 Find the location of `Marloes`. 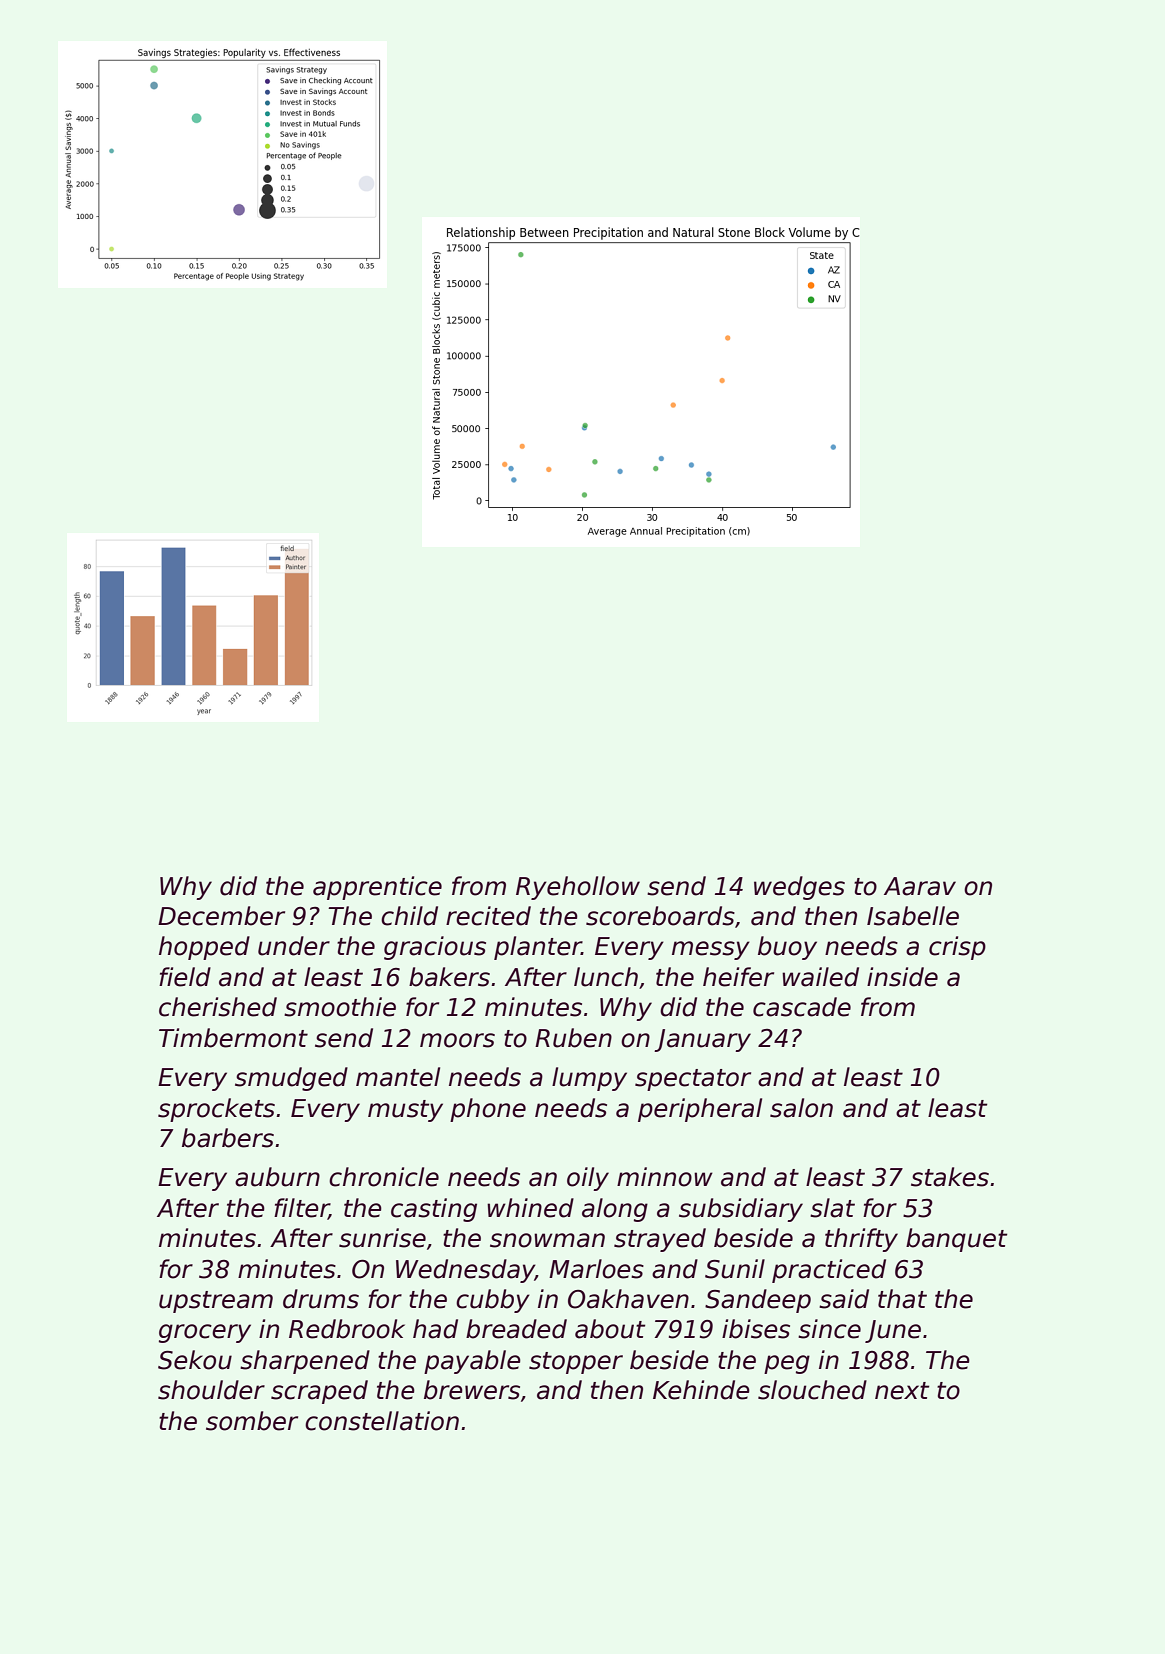

Marloes is located at coordinates (596, 1269).
